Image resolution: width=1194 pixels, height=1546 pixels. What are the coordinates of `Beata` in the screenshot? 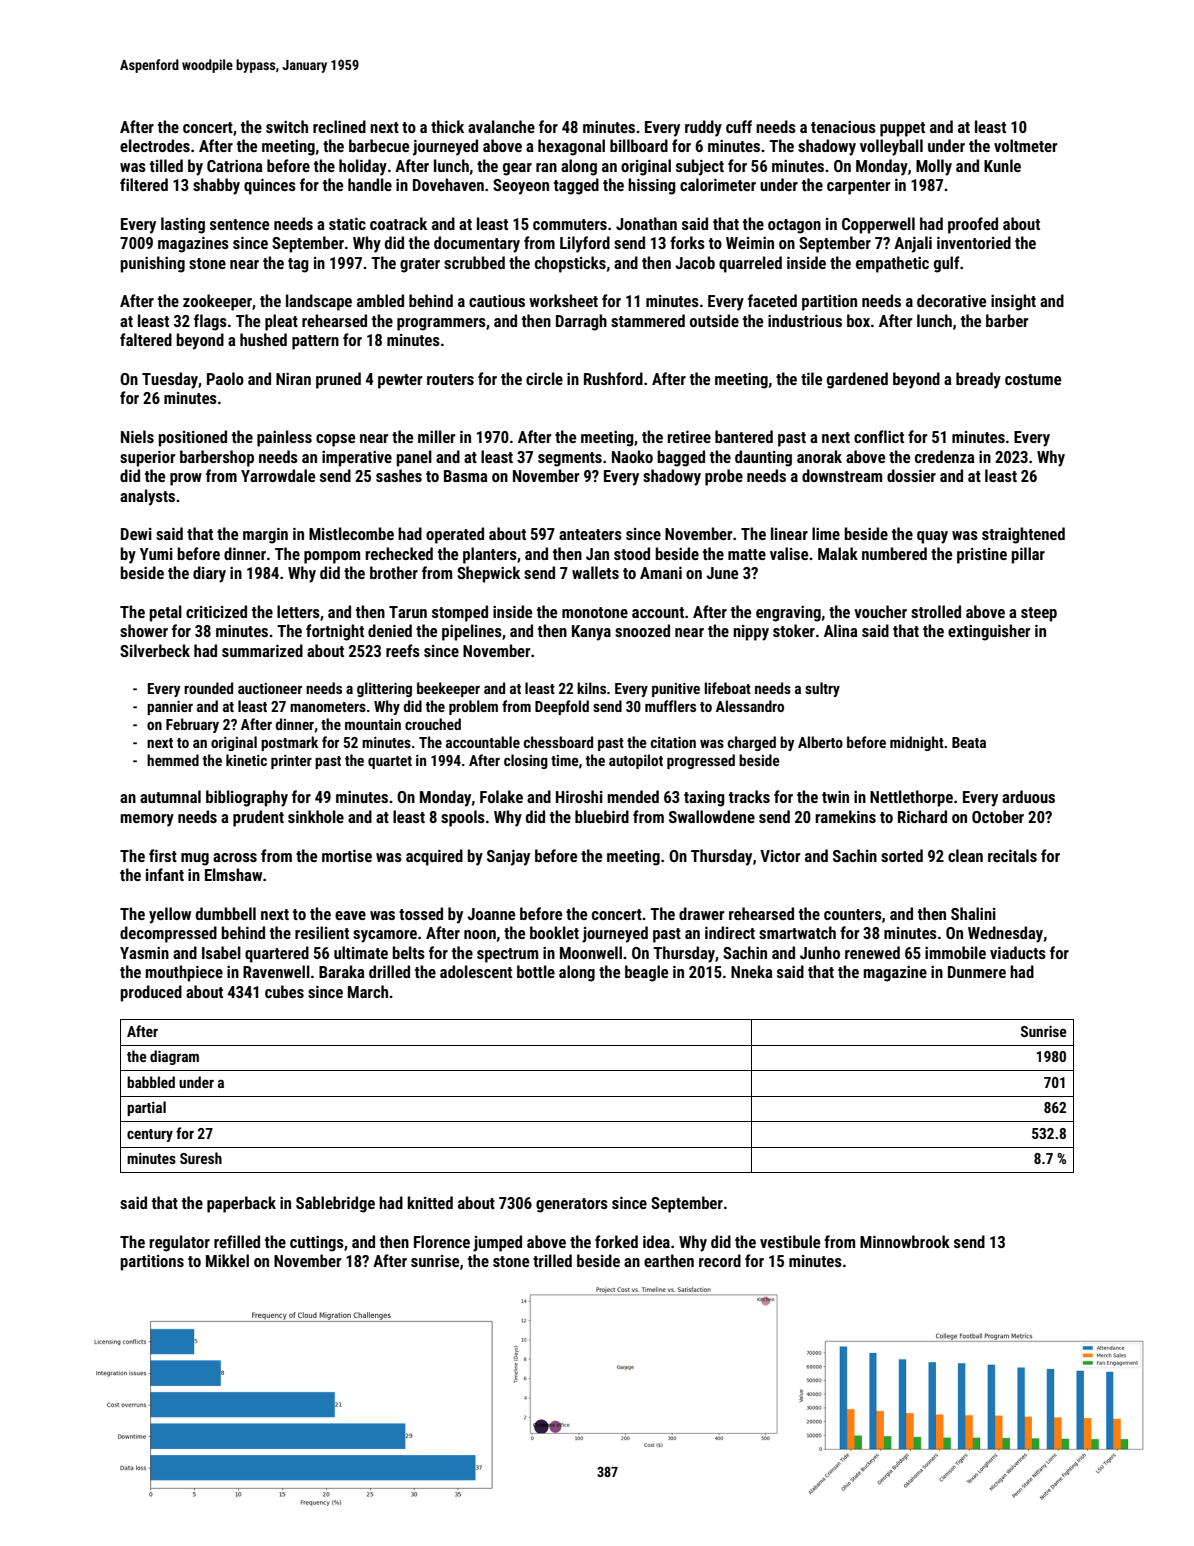 It's located at (969, 742).
